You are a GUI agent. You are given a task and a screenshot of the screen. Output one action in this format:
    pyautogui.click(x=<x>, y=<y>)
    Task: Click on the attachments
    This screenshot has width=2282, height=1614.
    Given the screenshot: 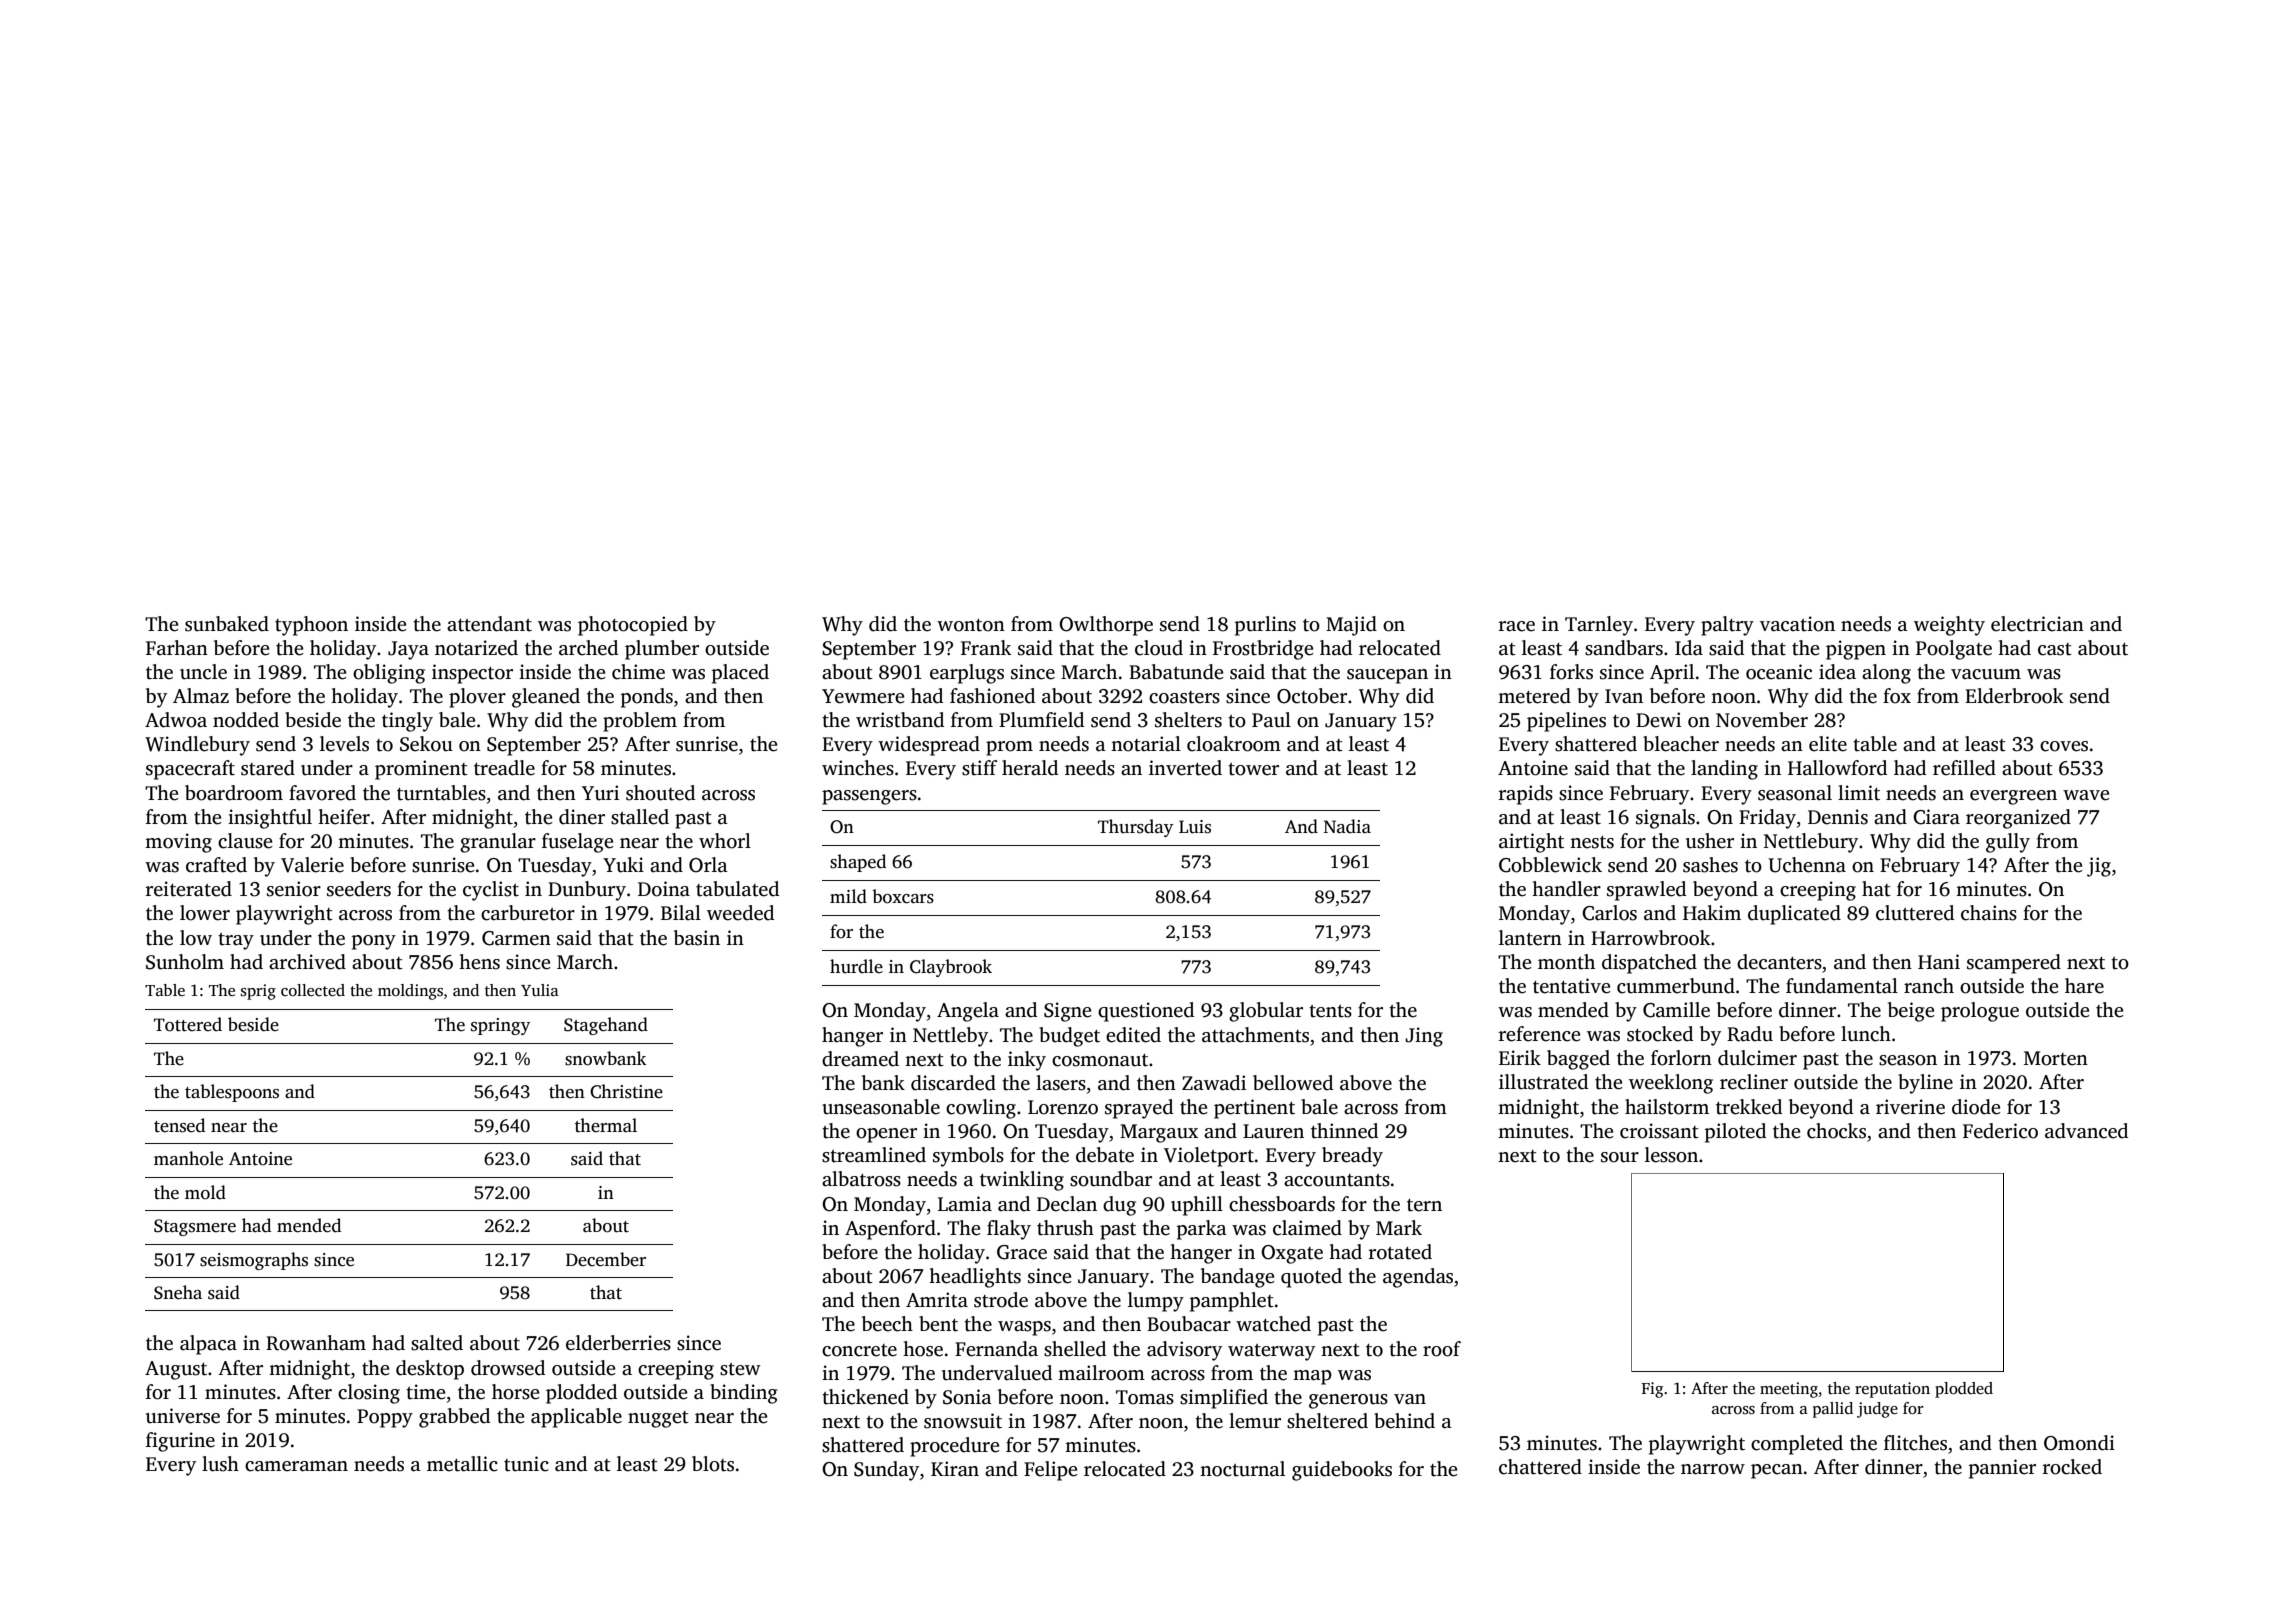 What is the action you would take?
    pyautogui.click(x=1255, y=1035)
